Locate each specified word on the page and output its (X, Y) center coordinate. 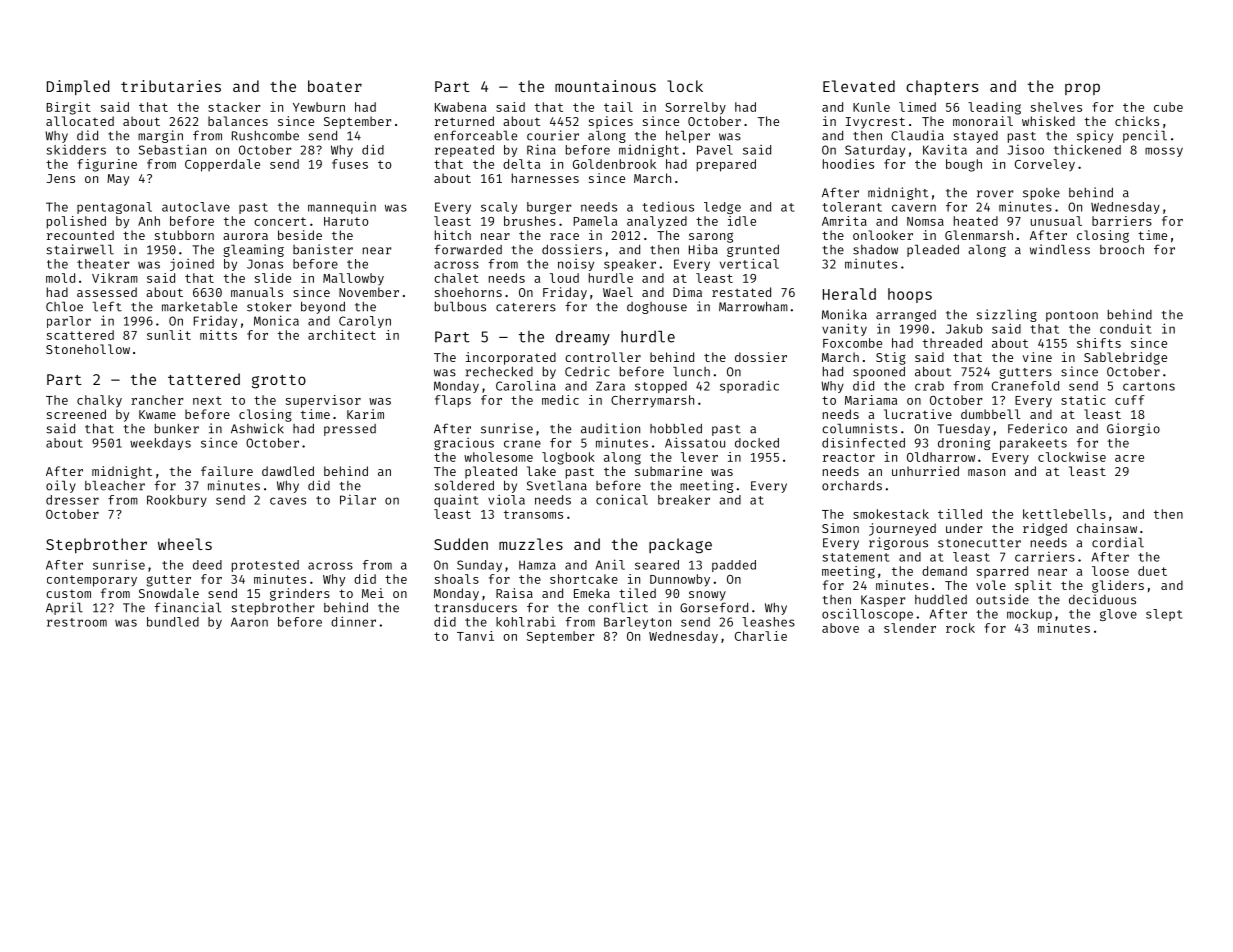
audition (610, 428)
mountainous (605, 86)
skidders (76, 150)
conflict (618, 607)
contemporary (92, 581)
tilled (960, 514)
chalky (99, 401)
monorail (983, 121)
